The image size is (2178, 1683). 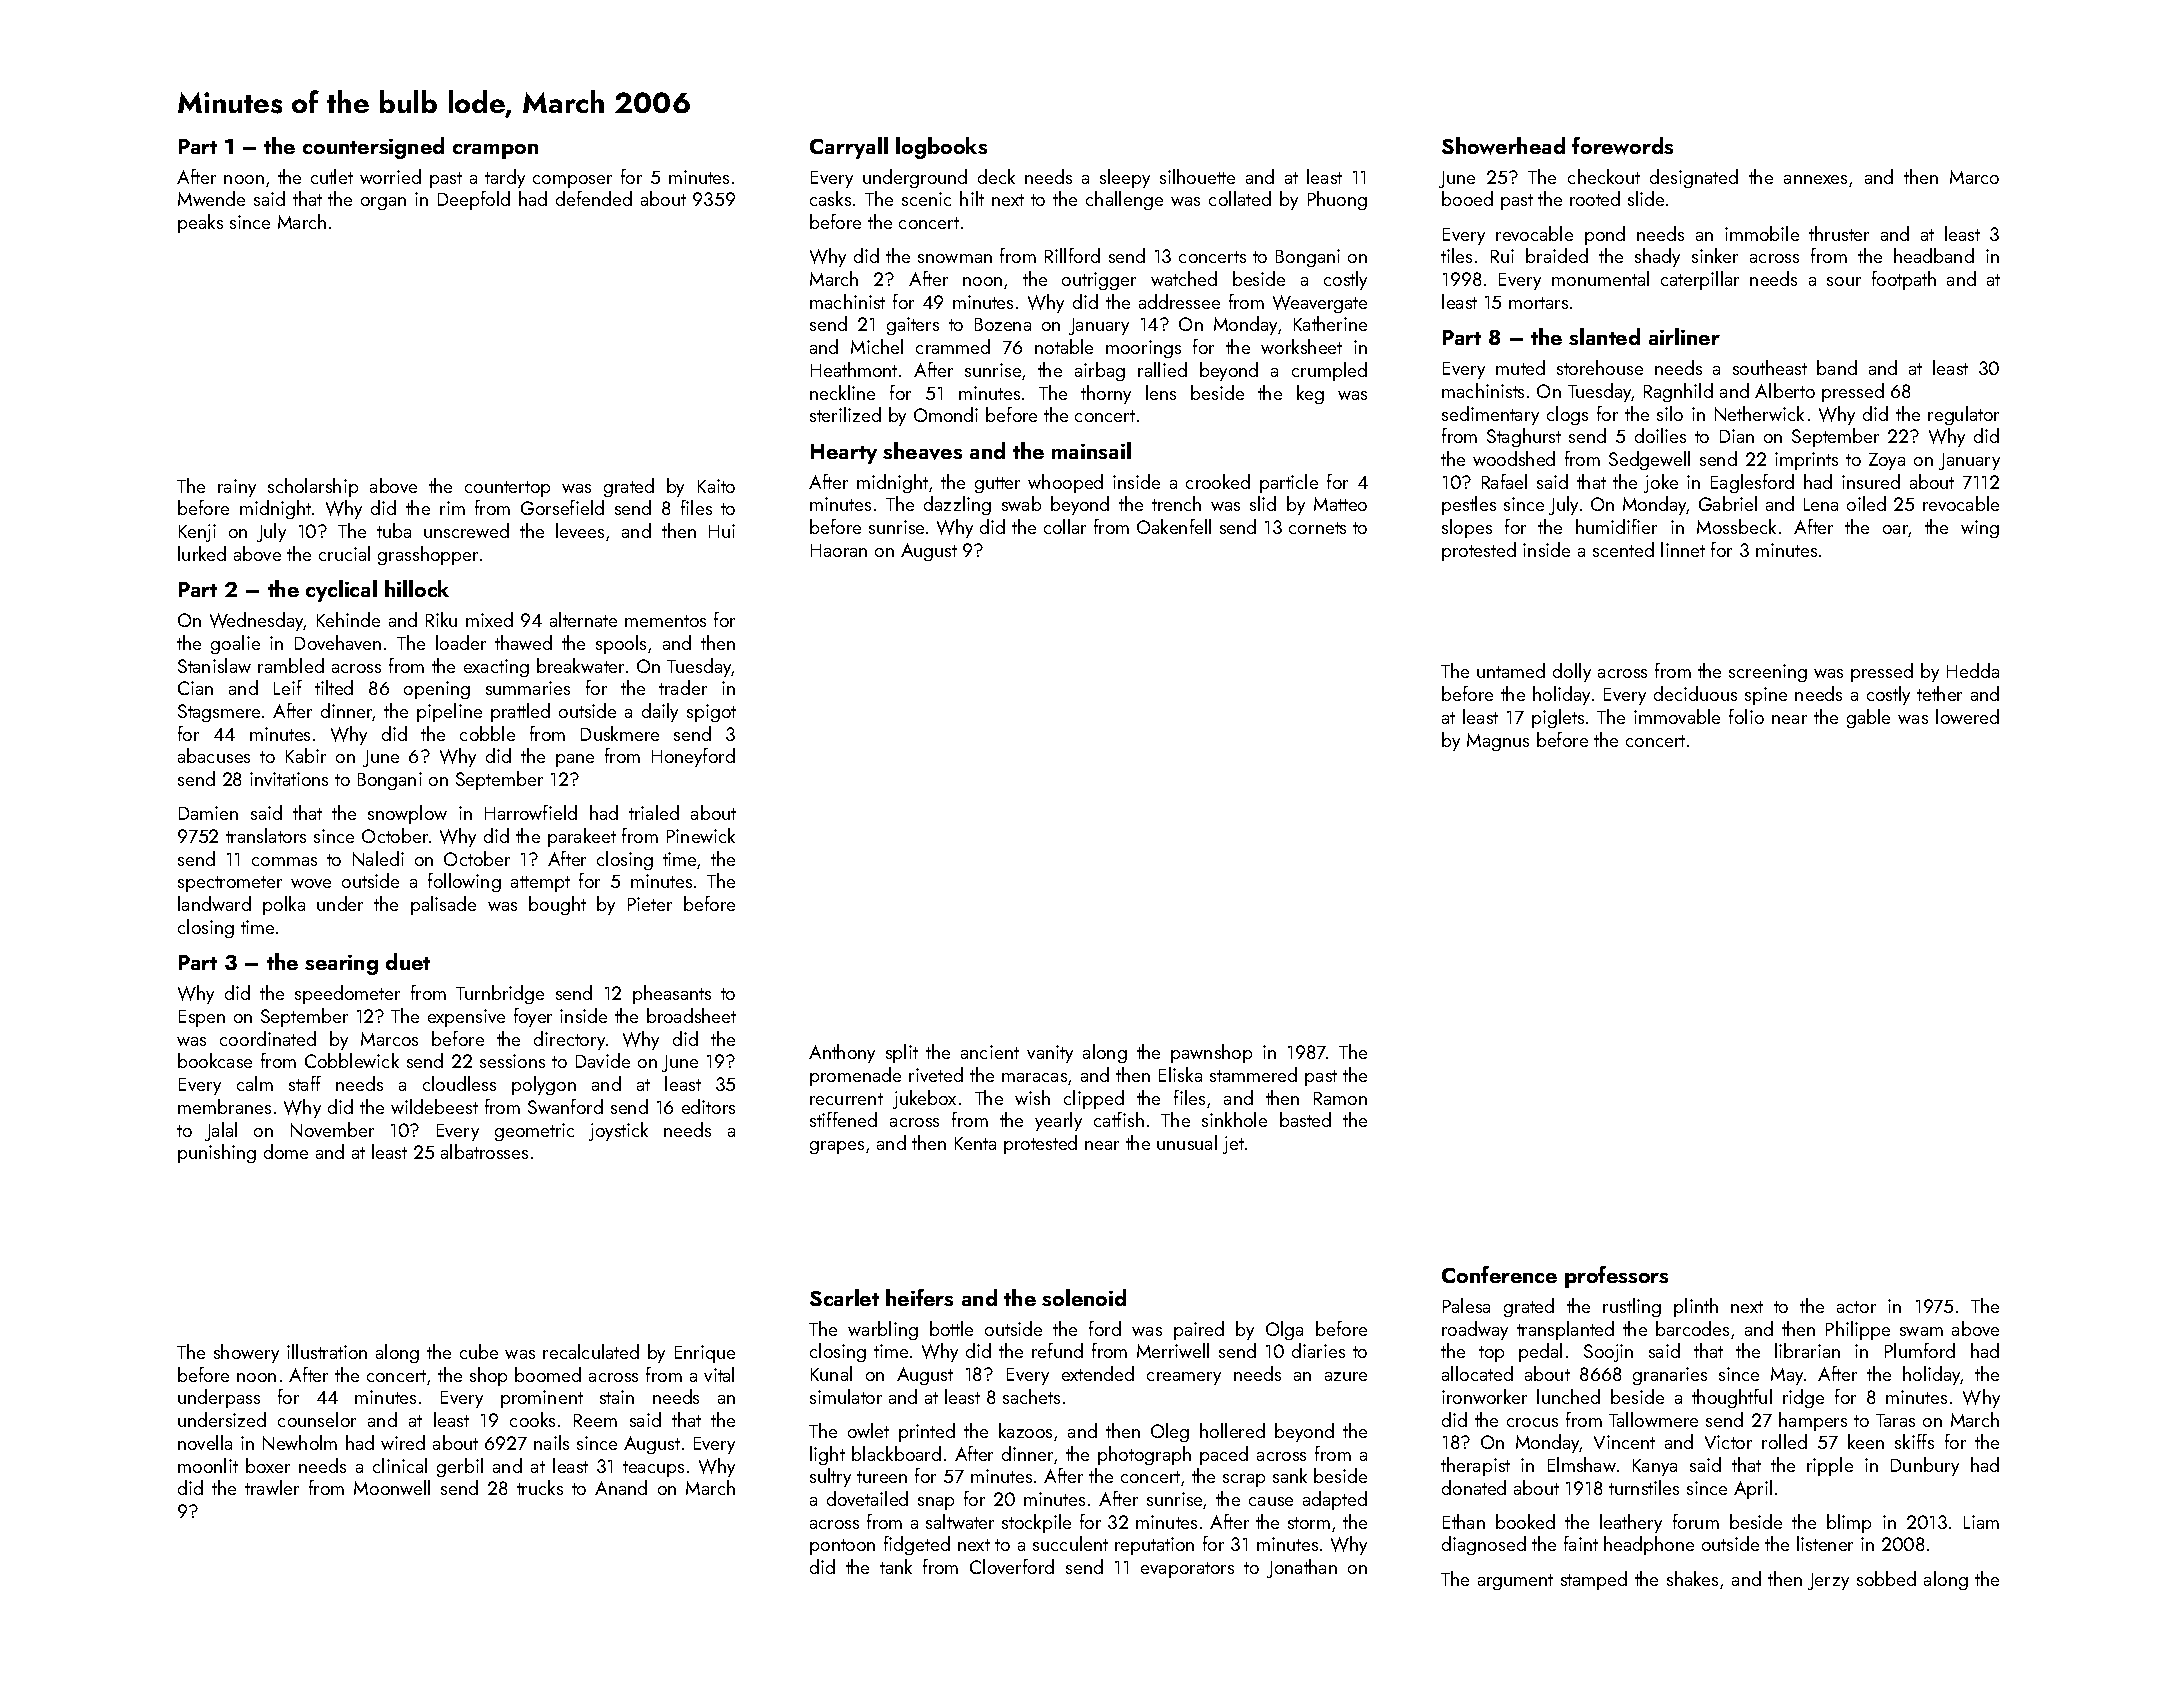 I want to click on crumpled, so click(x=1329, y=371).
